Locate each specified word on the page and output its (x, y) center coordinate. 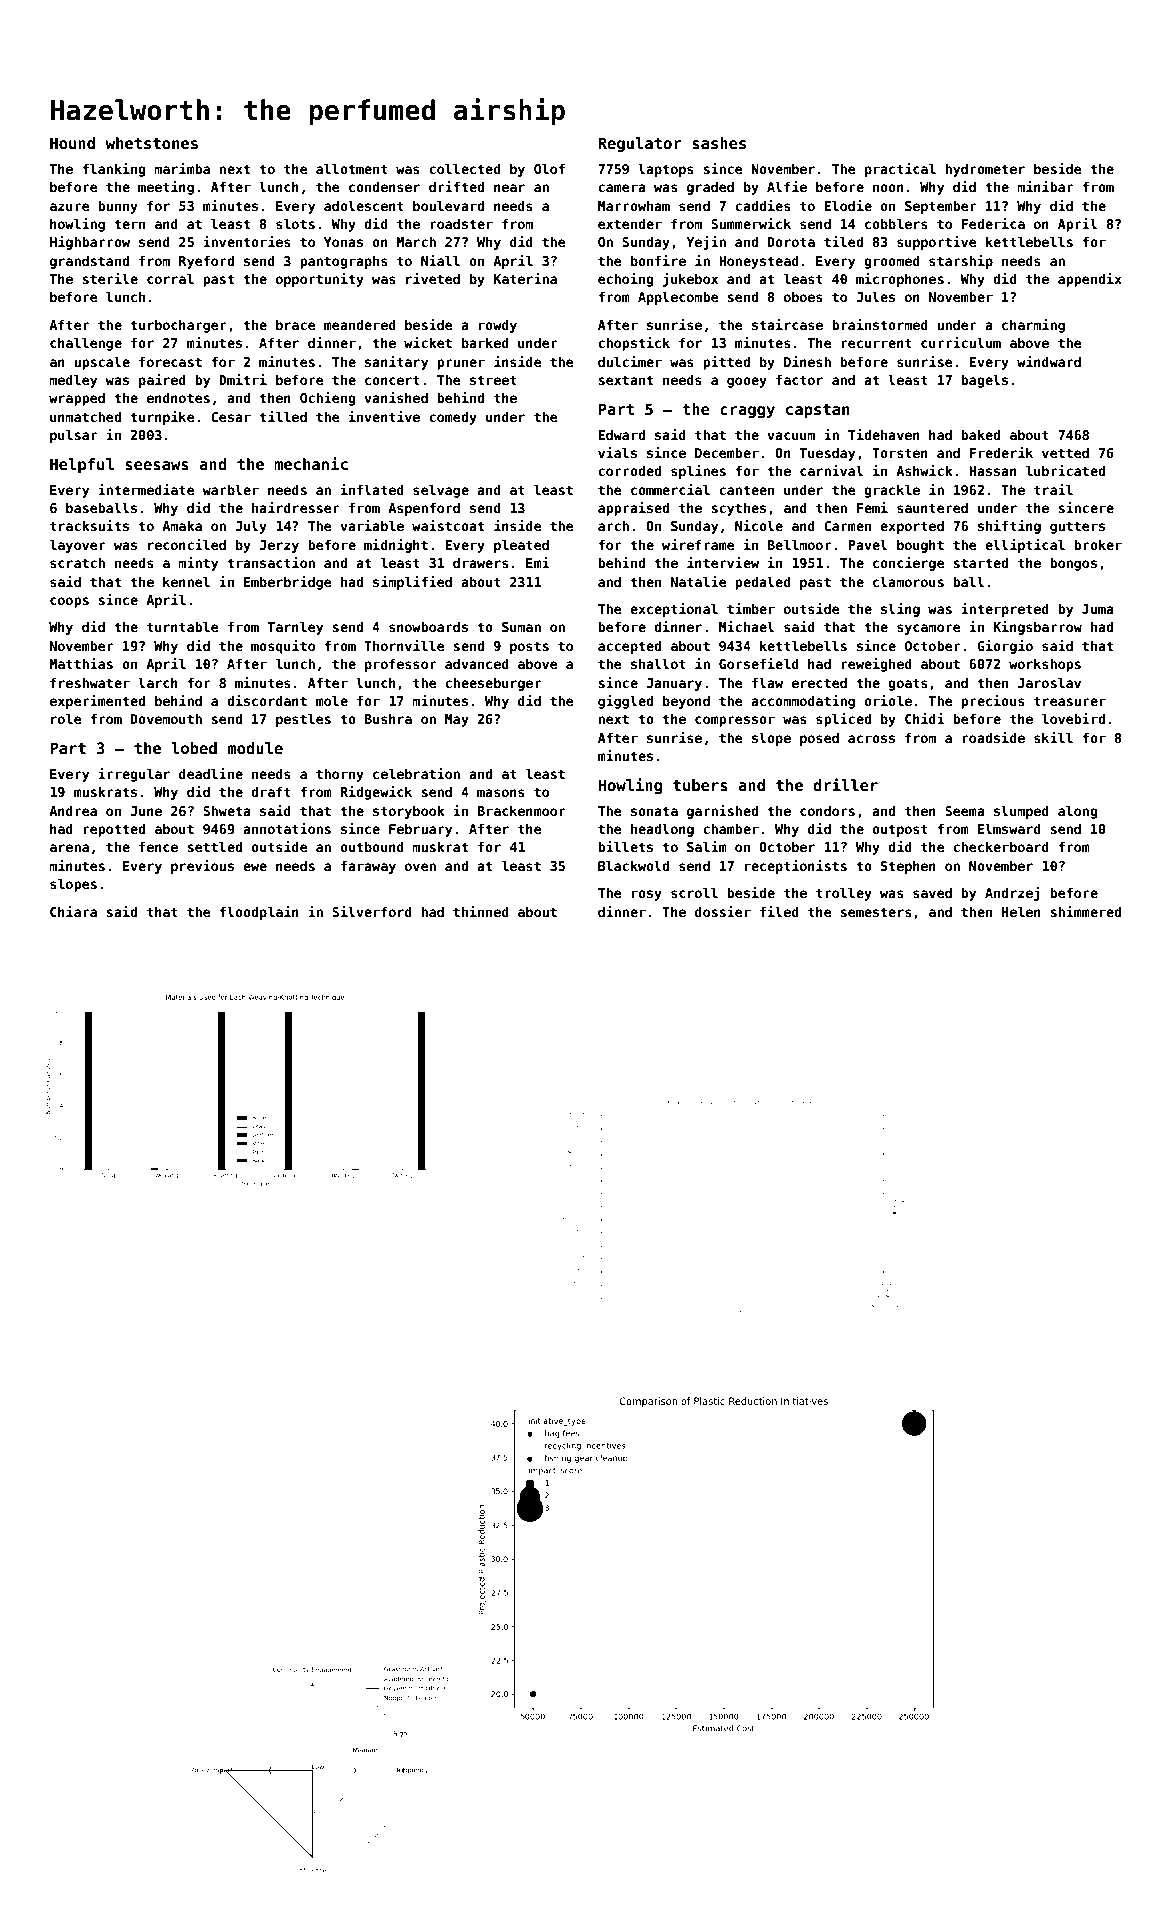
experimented (97, 702)
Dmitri (243, 379)
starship (961, 262)
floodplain (259, 913)
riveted (433, 278)
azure (69, 207)
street (493, 380)
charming (1033, 326)
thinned (481, 911)
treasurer (1070, 701)
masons (501, 793)
